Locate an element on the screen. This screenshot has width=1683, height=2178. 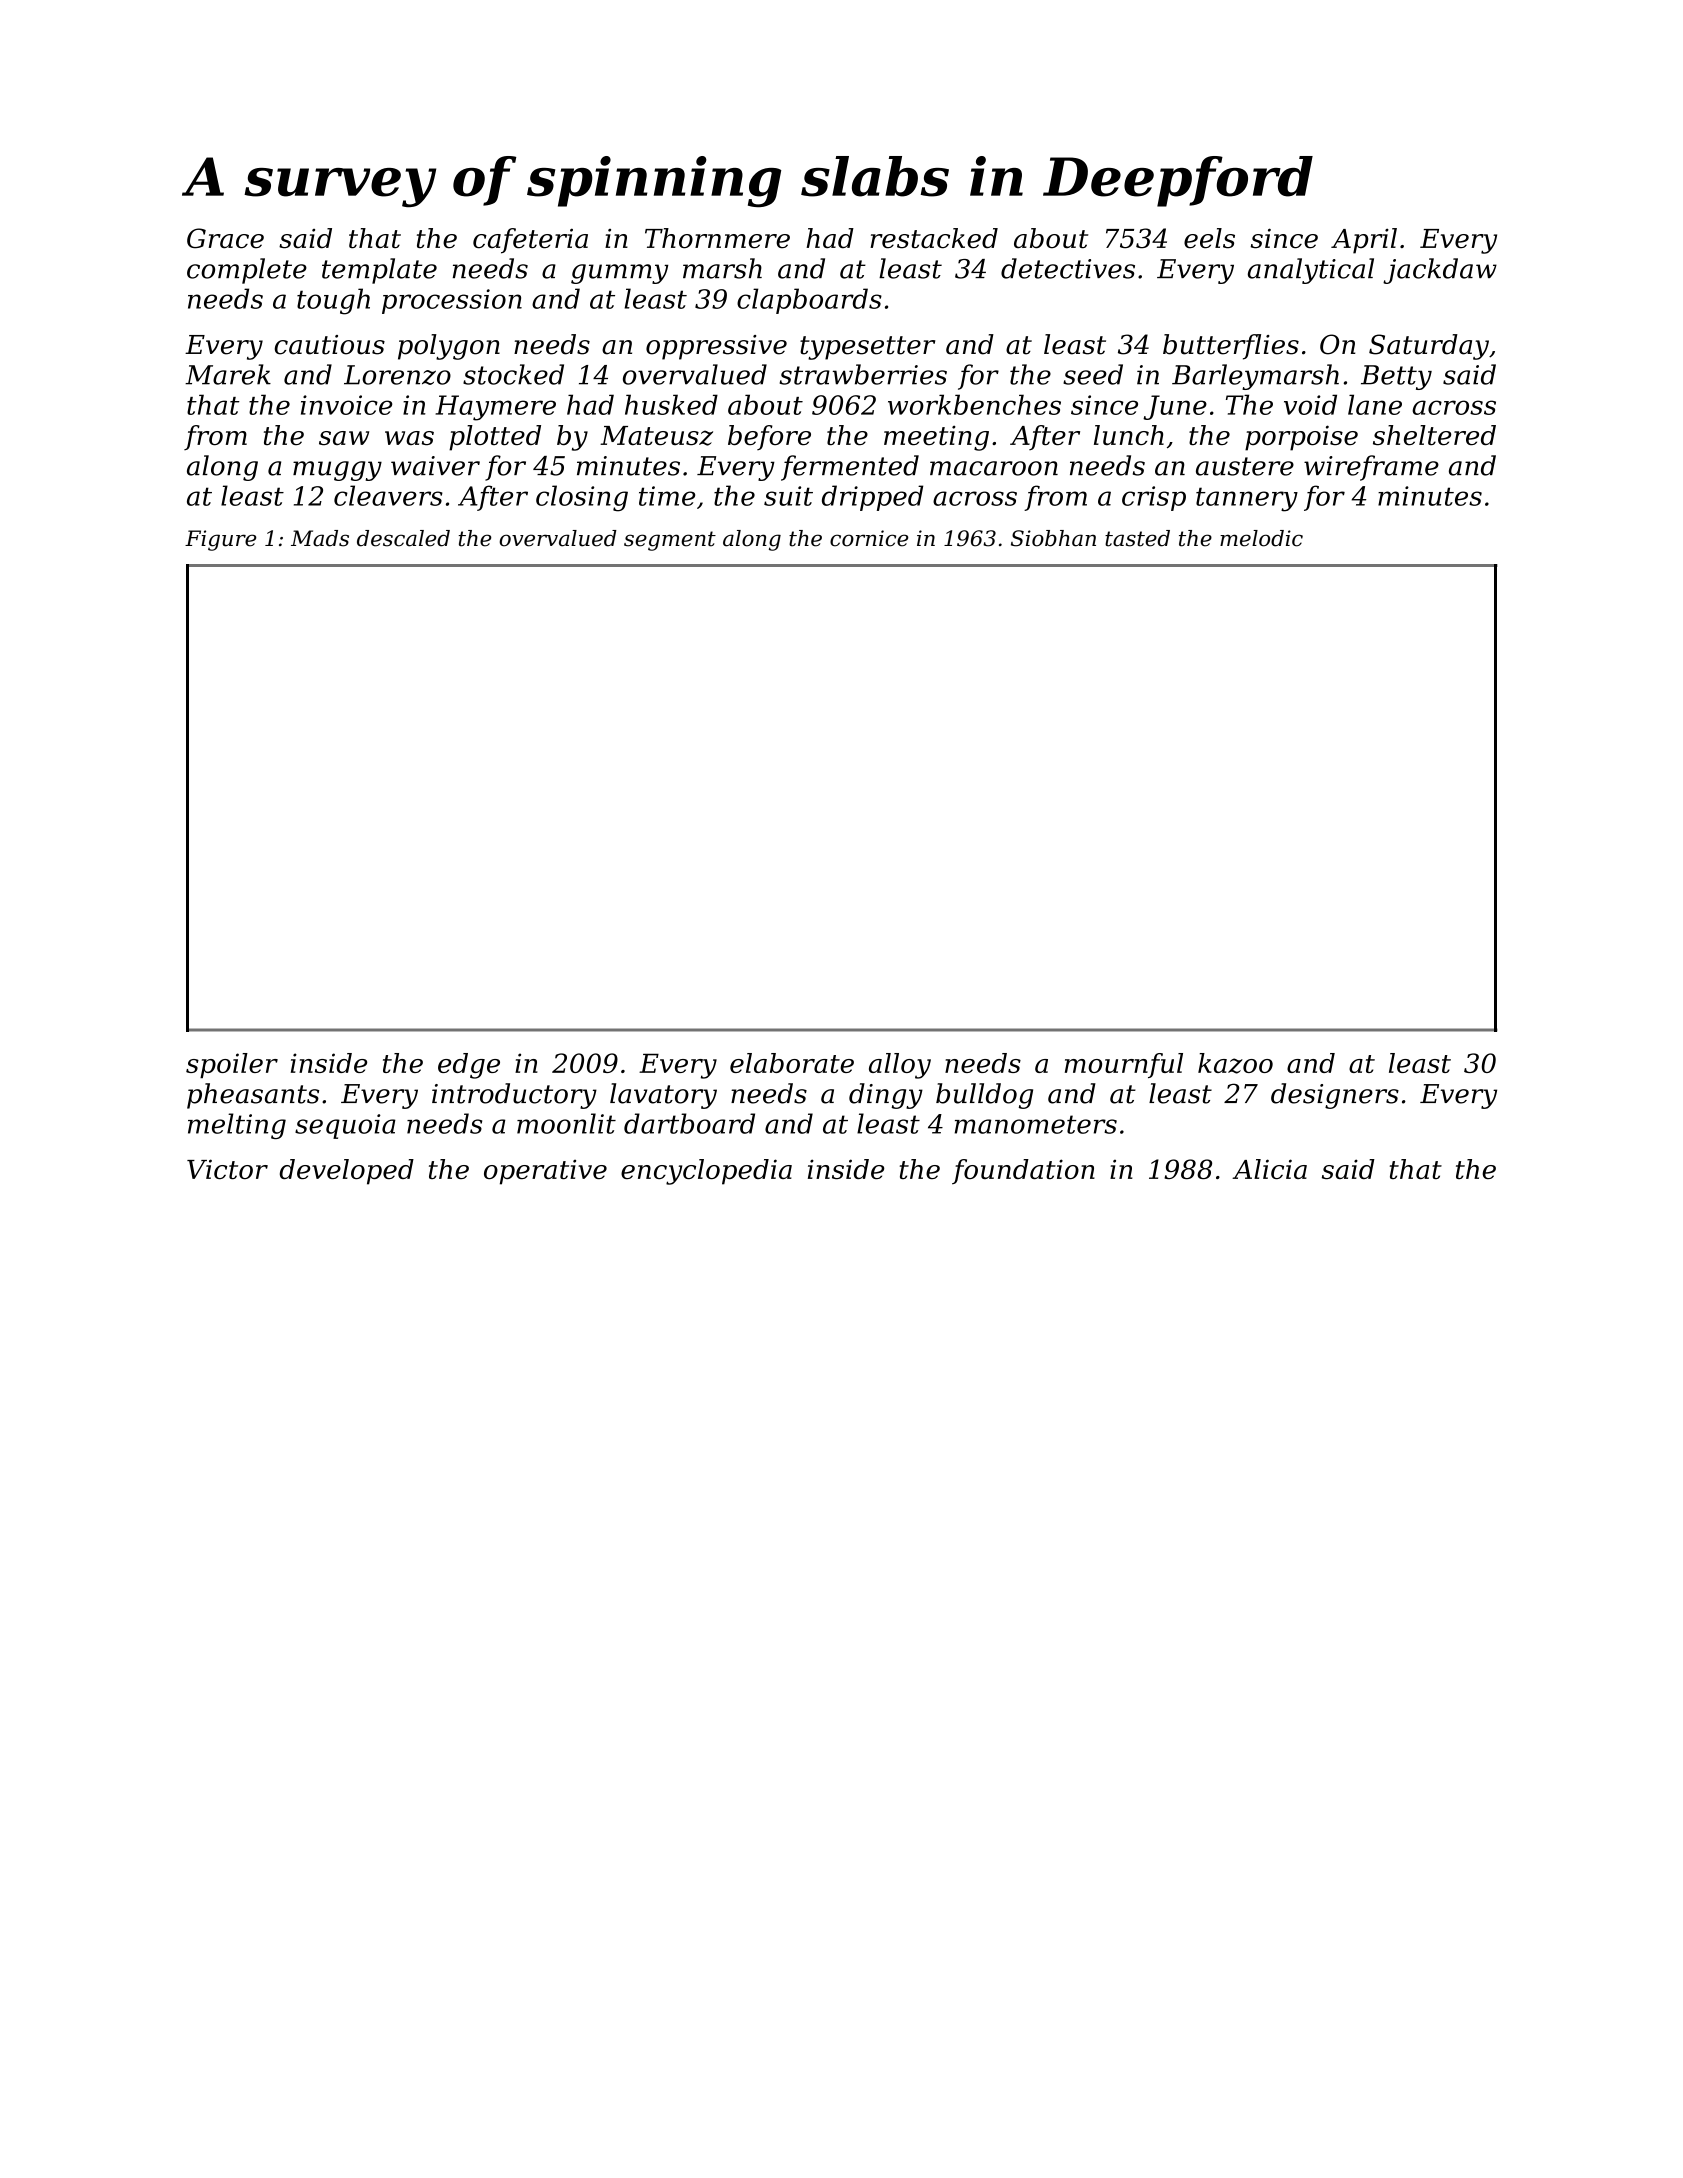
sequoia is located at coordinates (345, 1126).
